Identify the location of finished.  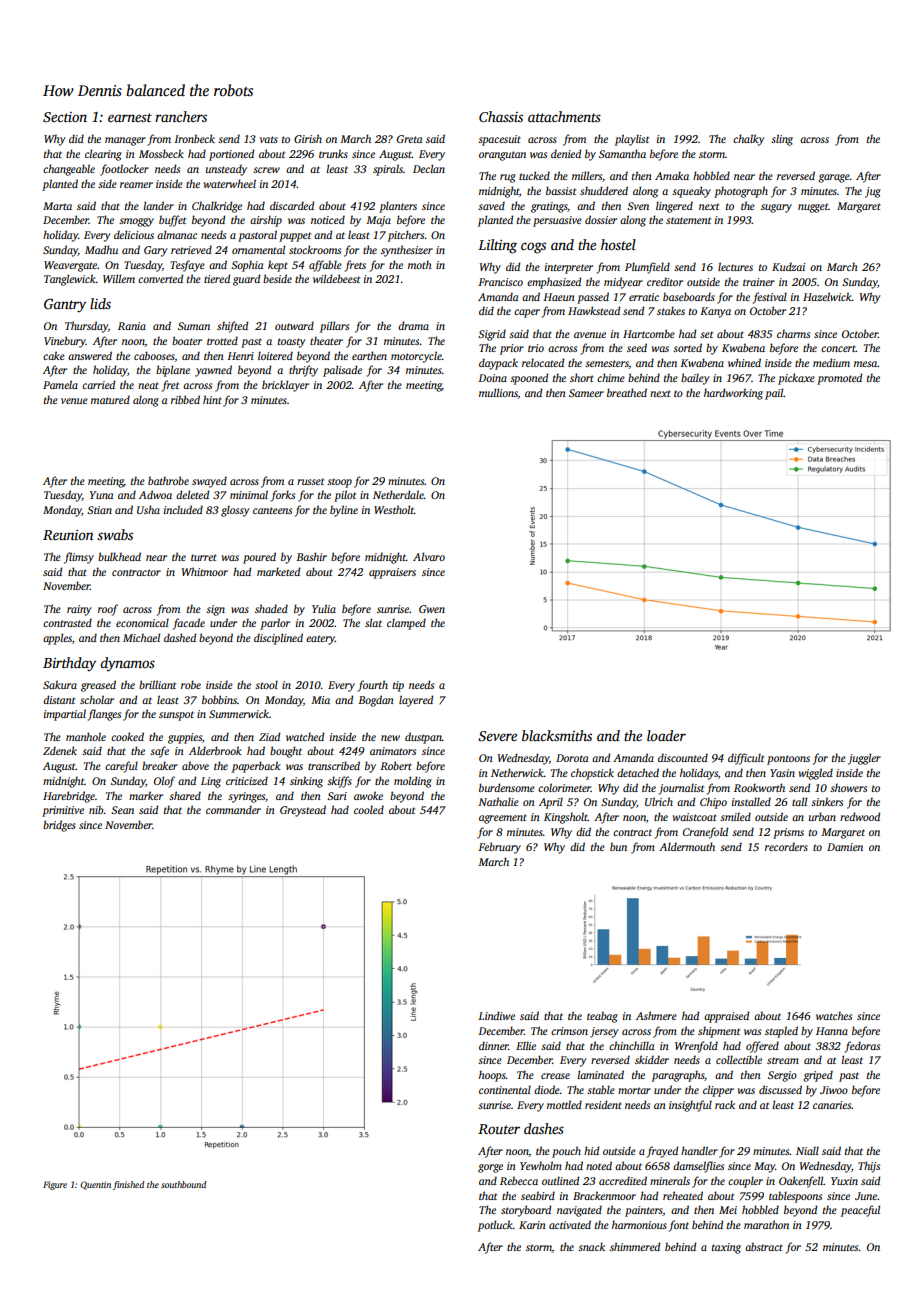
(129, 1185).
